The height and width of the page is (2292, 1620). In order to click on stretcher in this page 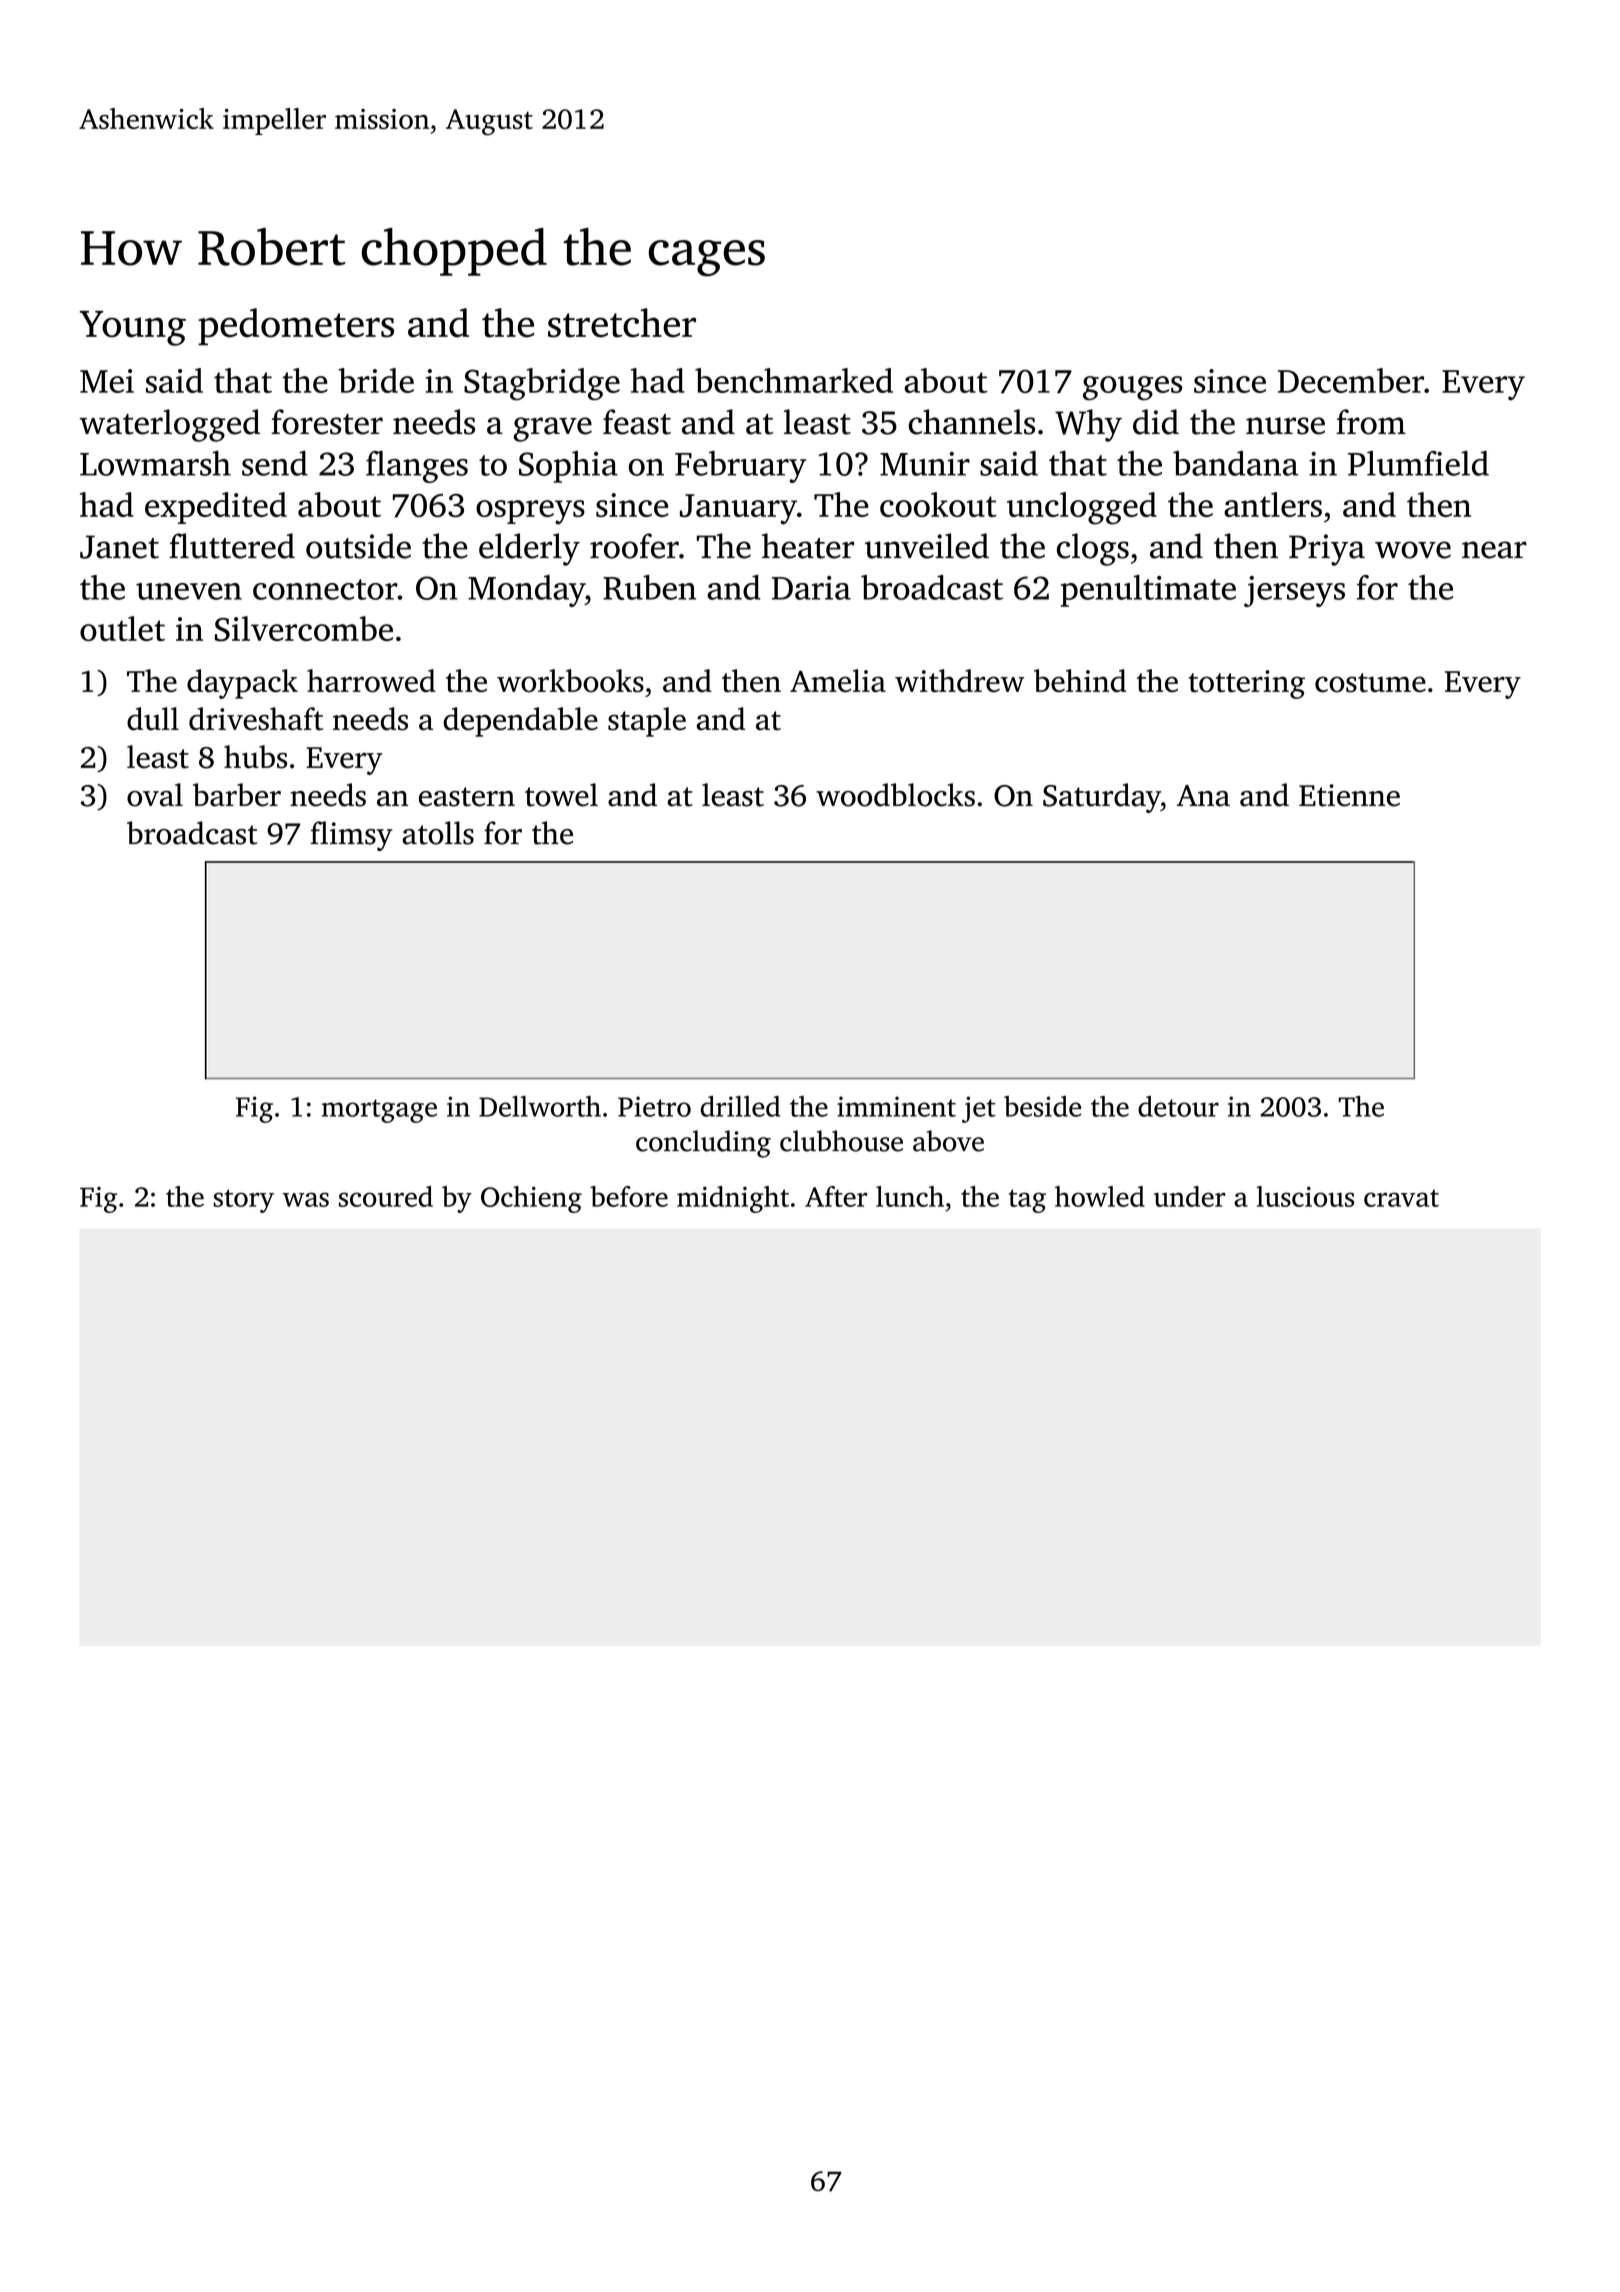, I will do `click(622, 323)`.
